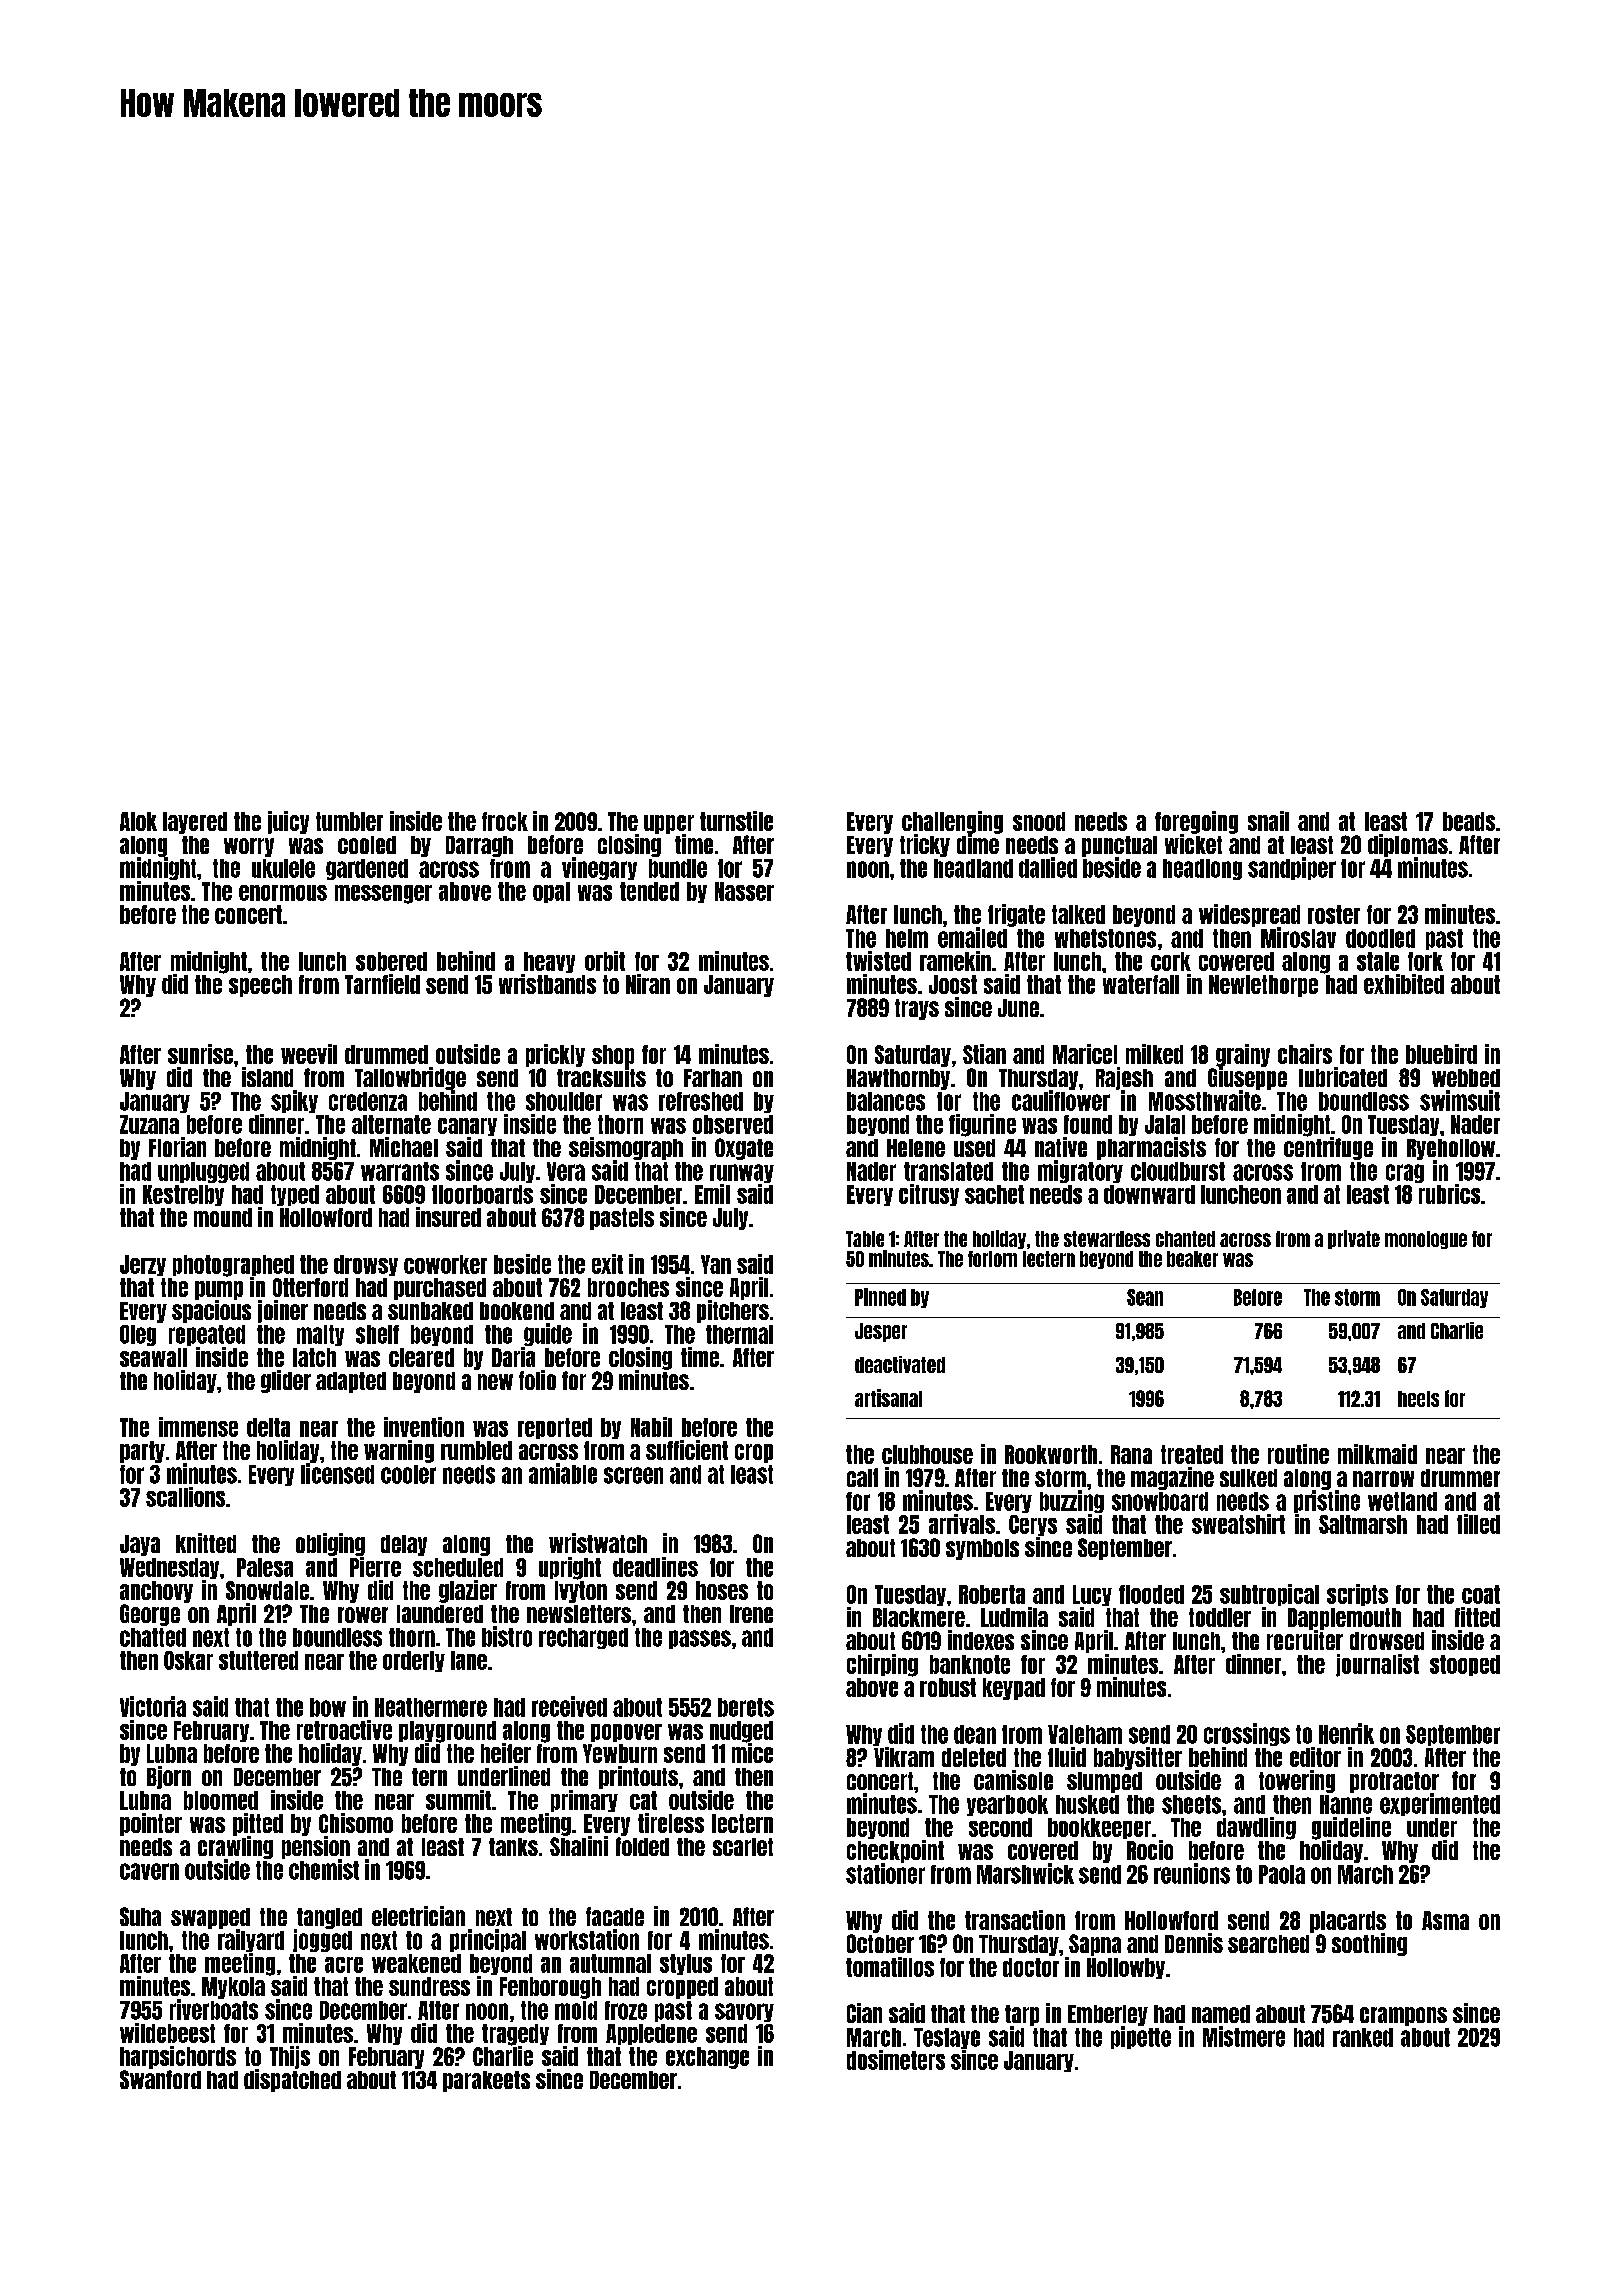  I want to click on parakeets, so click(486, 2081).
